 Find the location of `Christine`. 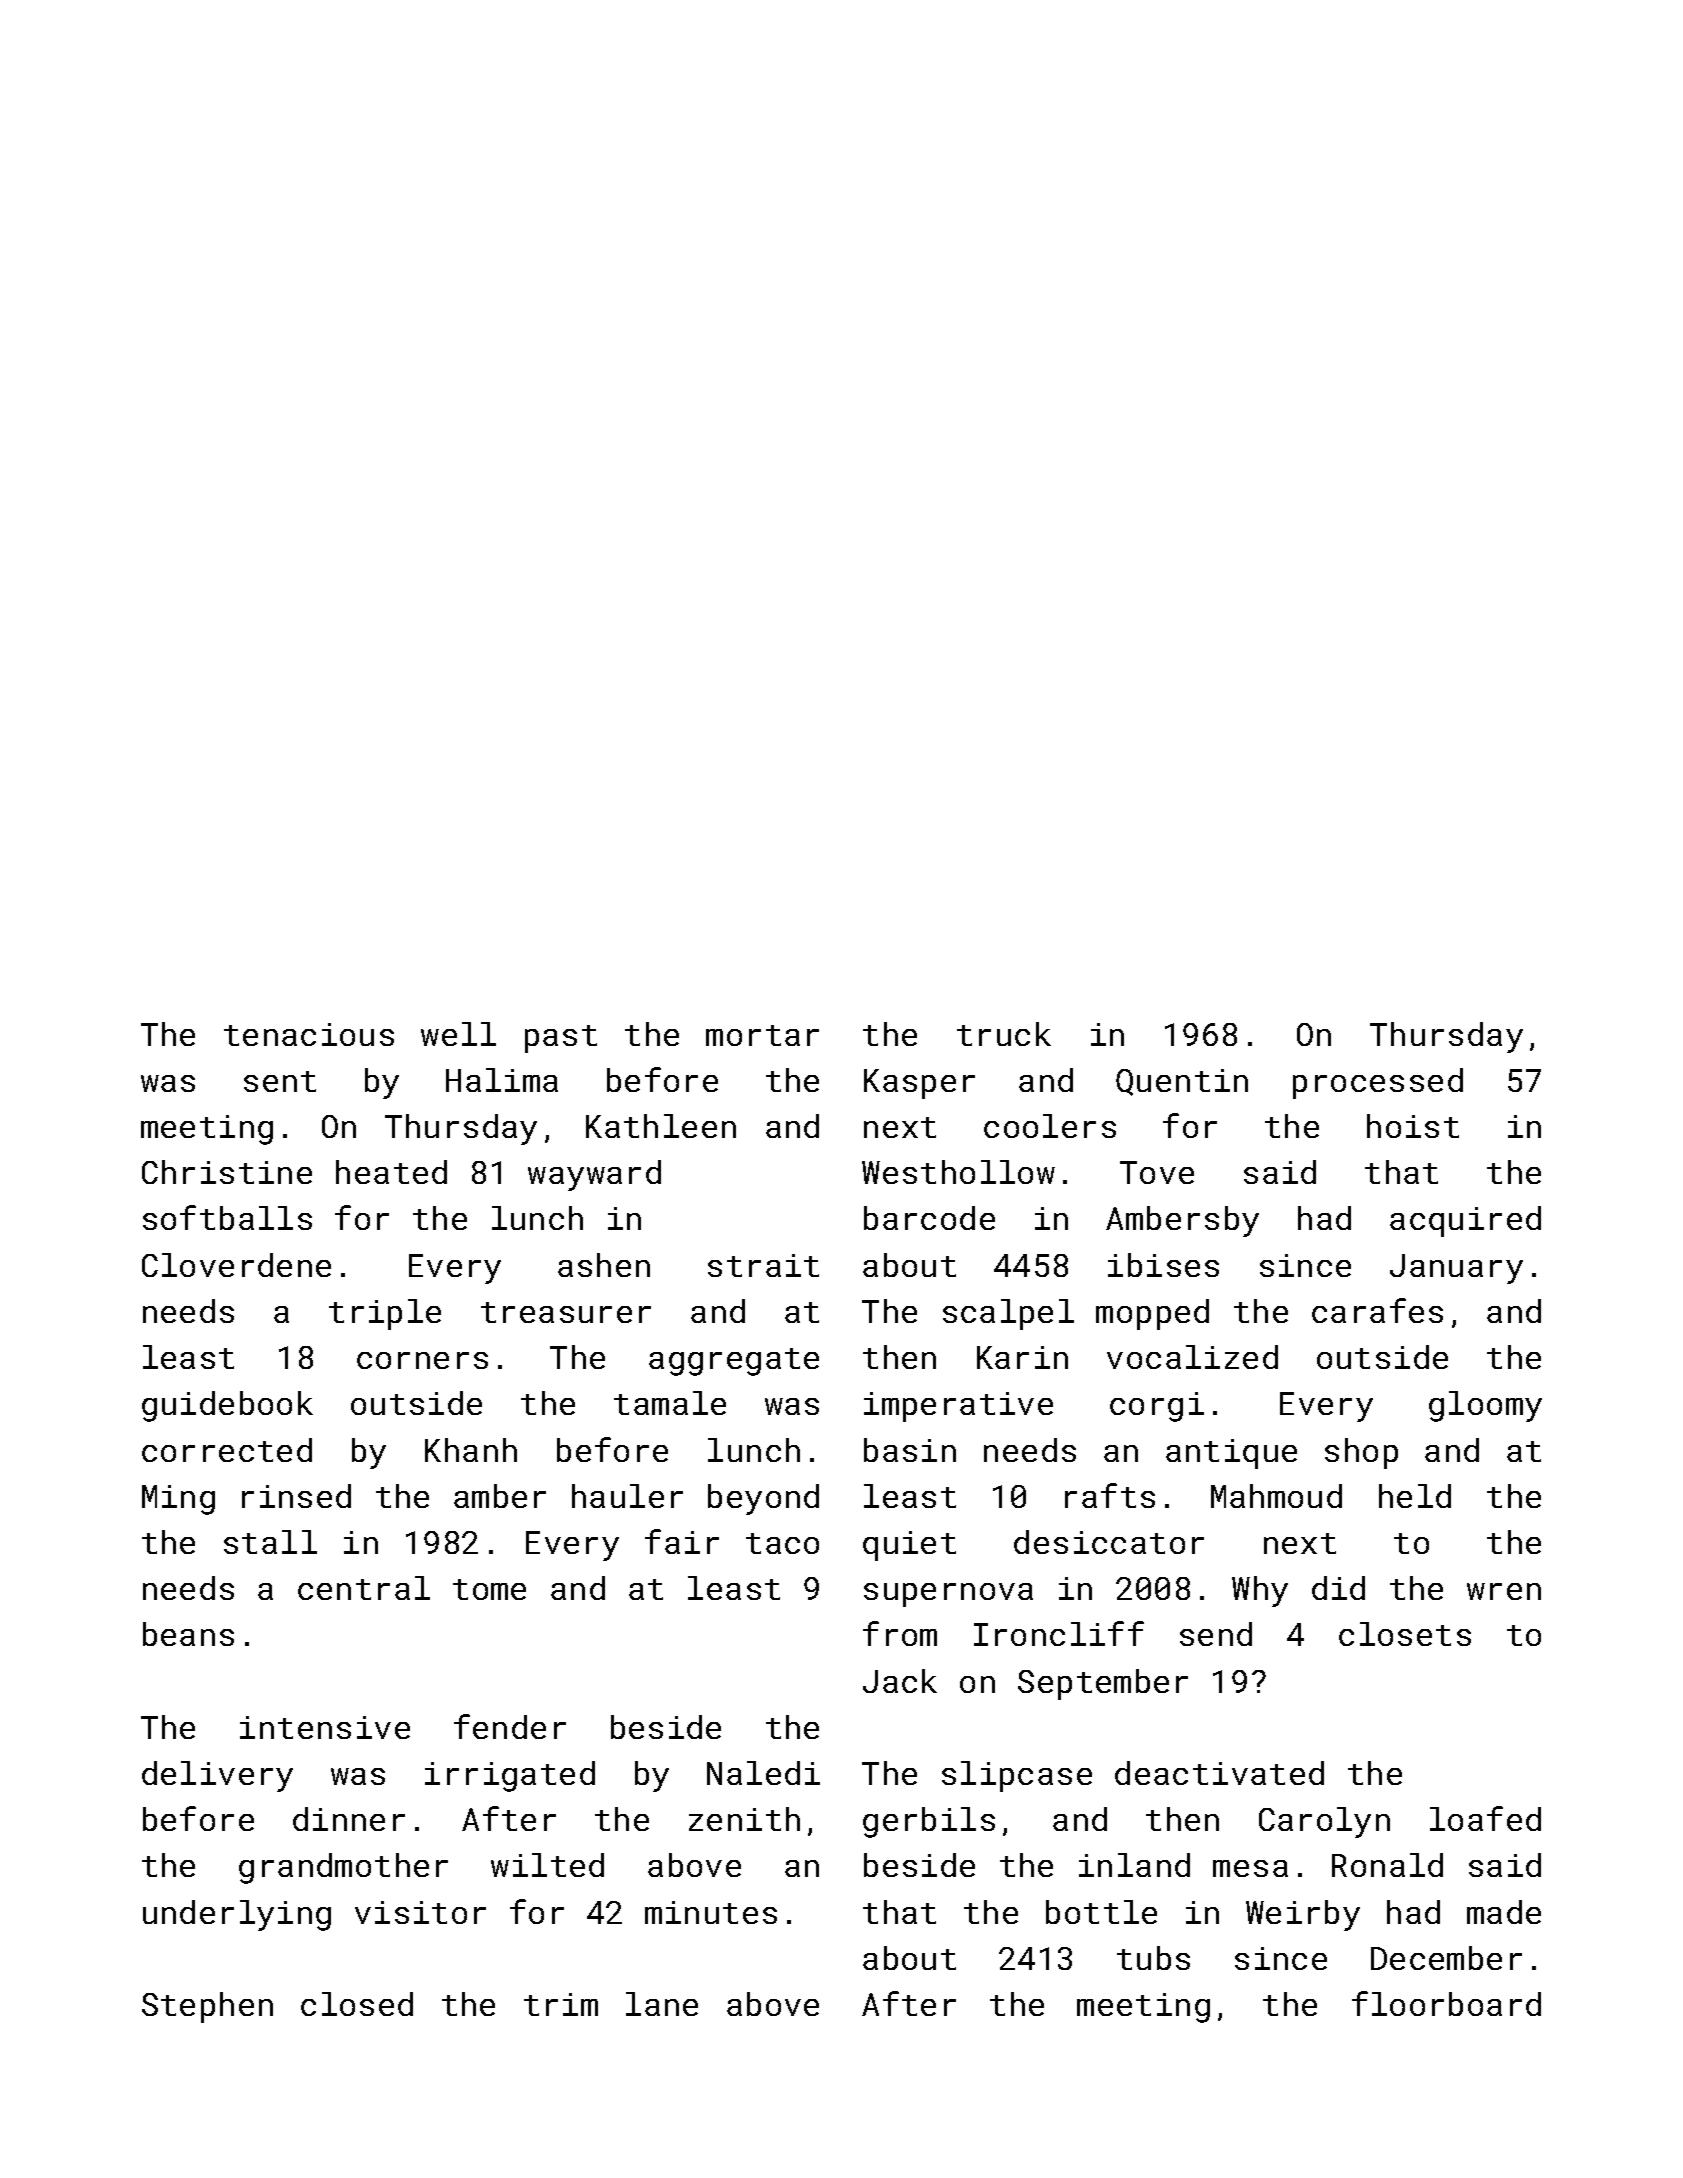

Christine is located at coordinates (227, 1172).
